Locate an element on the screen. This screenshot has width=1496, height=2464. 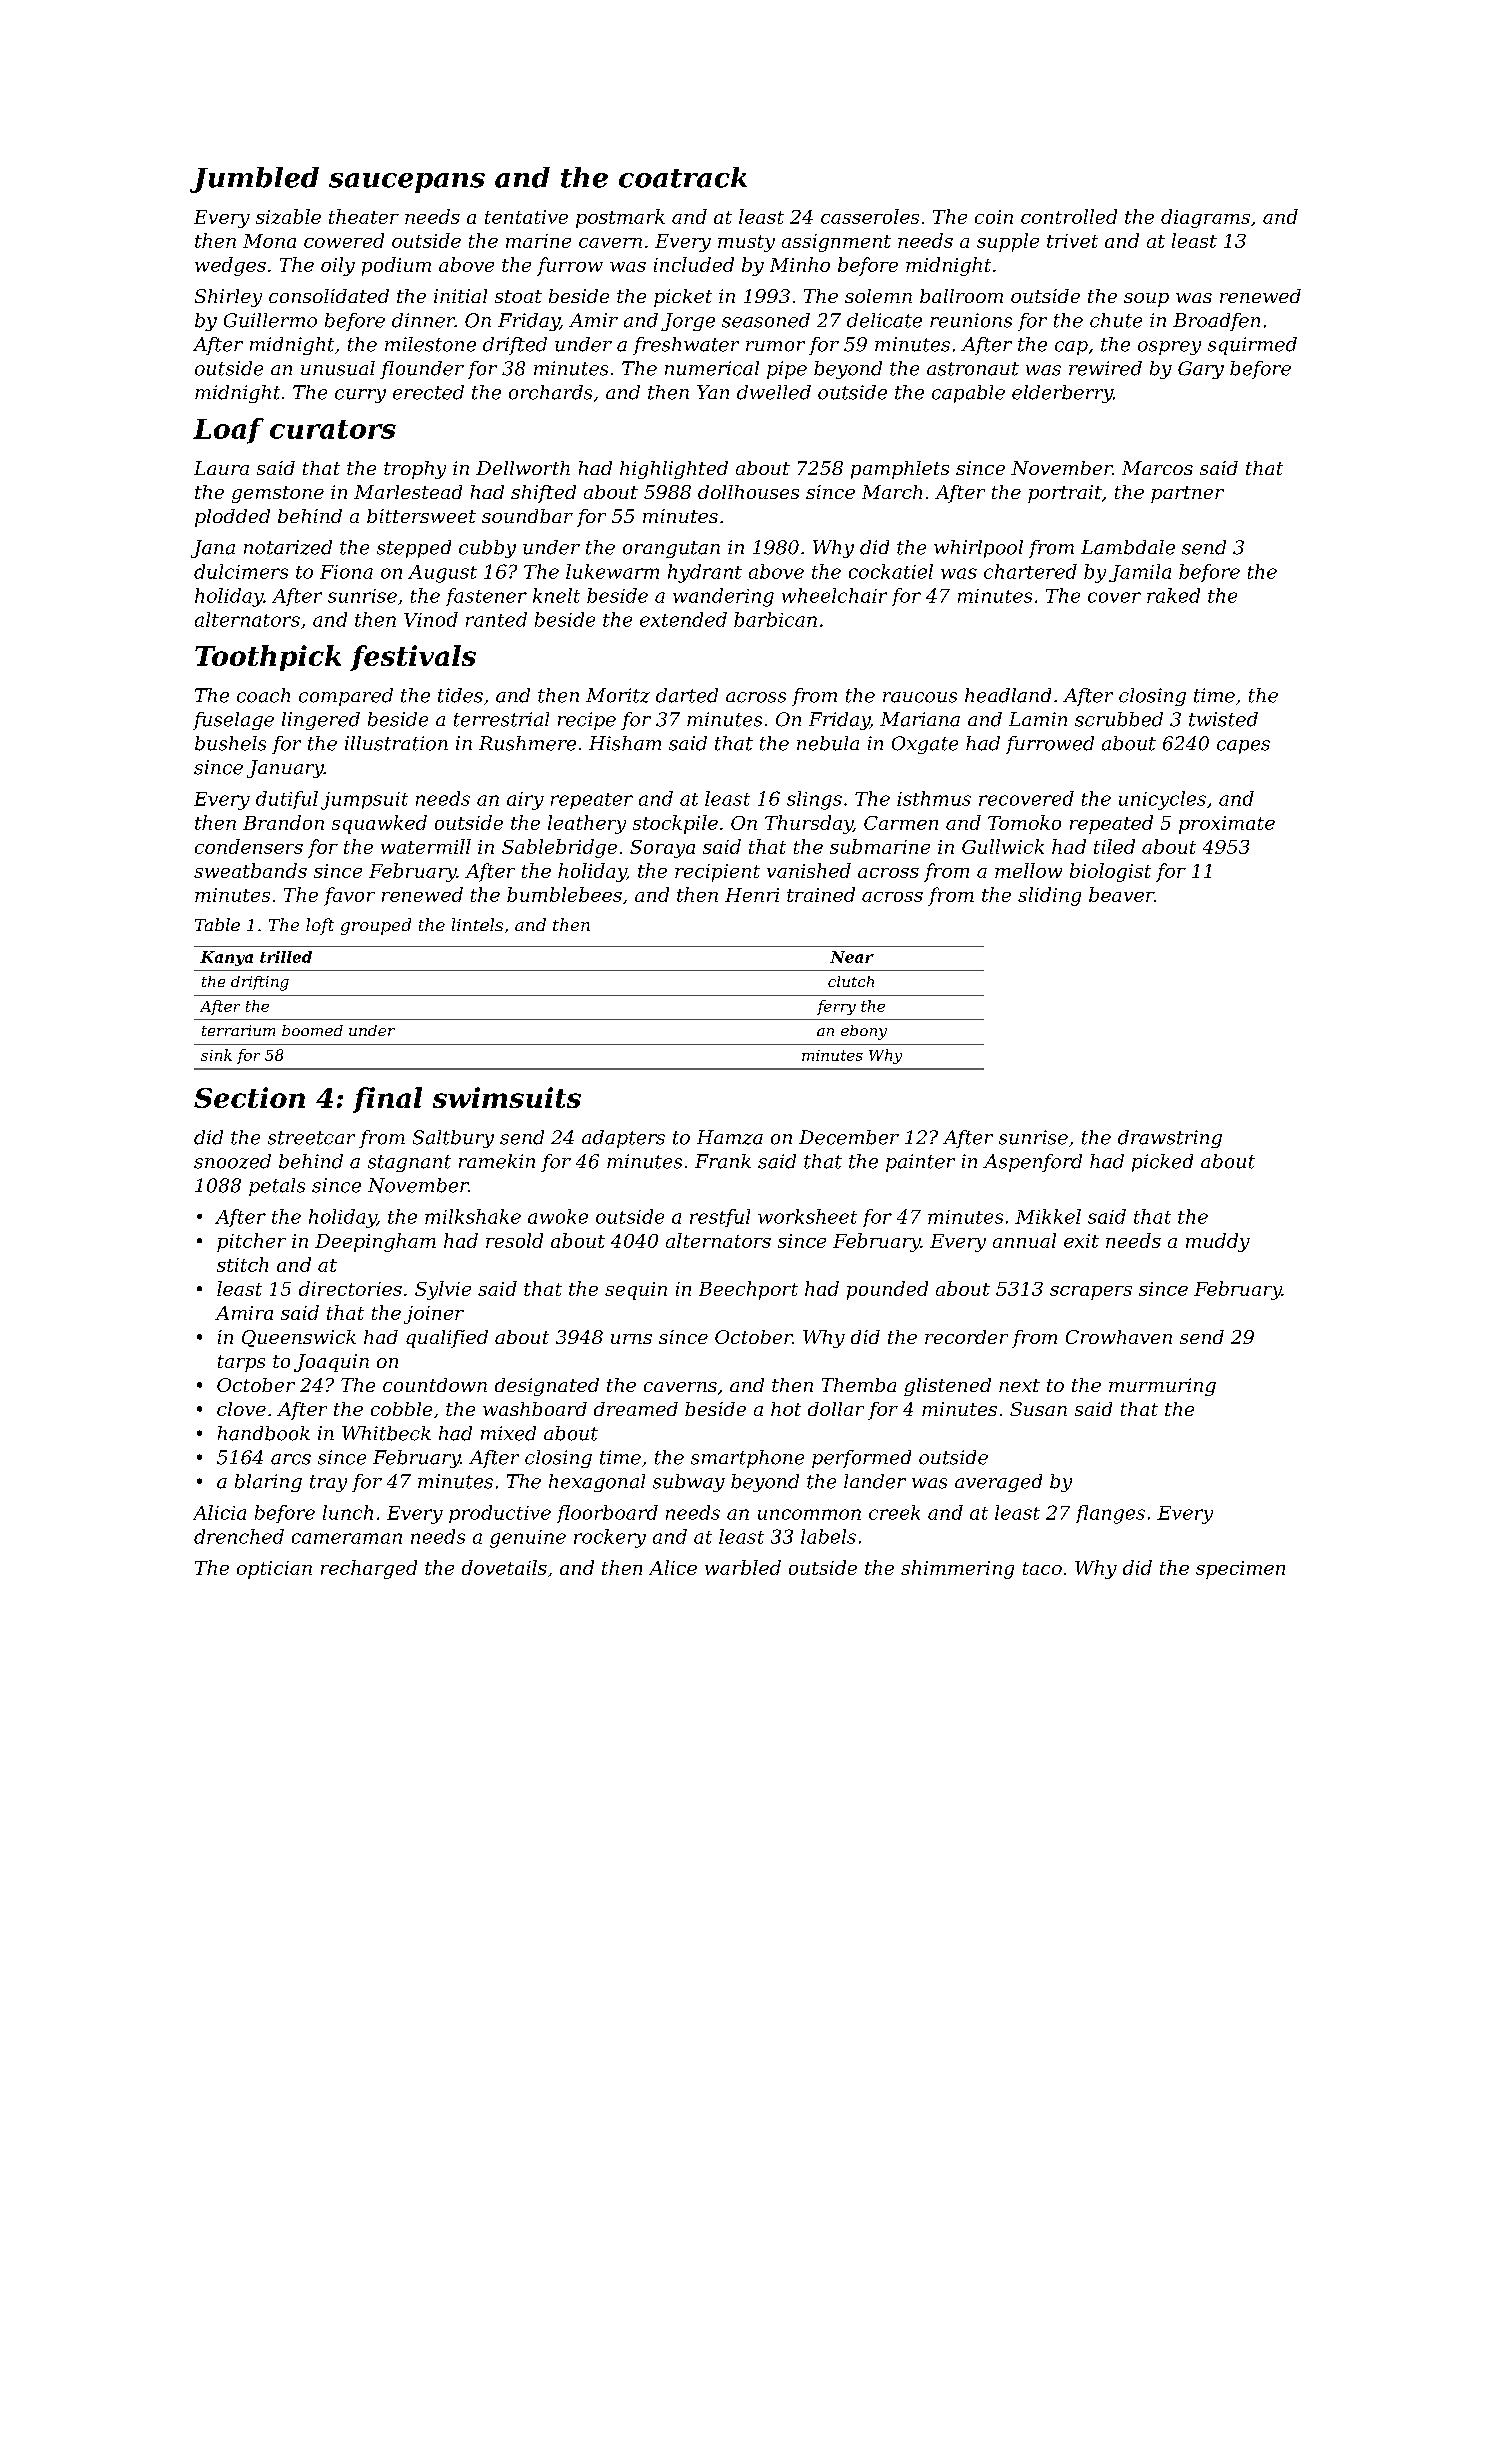
tentative is located at coordinates (526, 217).
